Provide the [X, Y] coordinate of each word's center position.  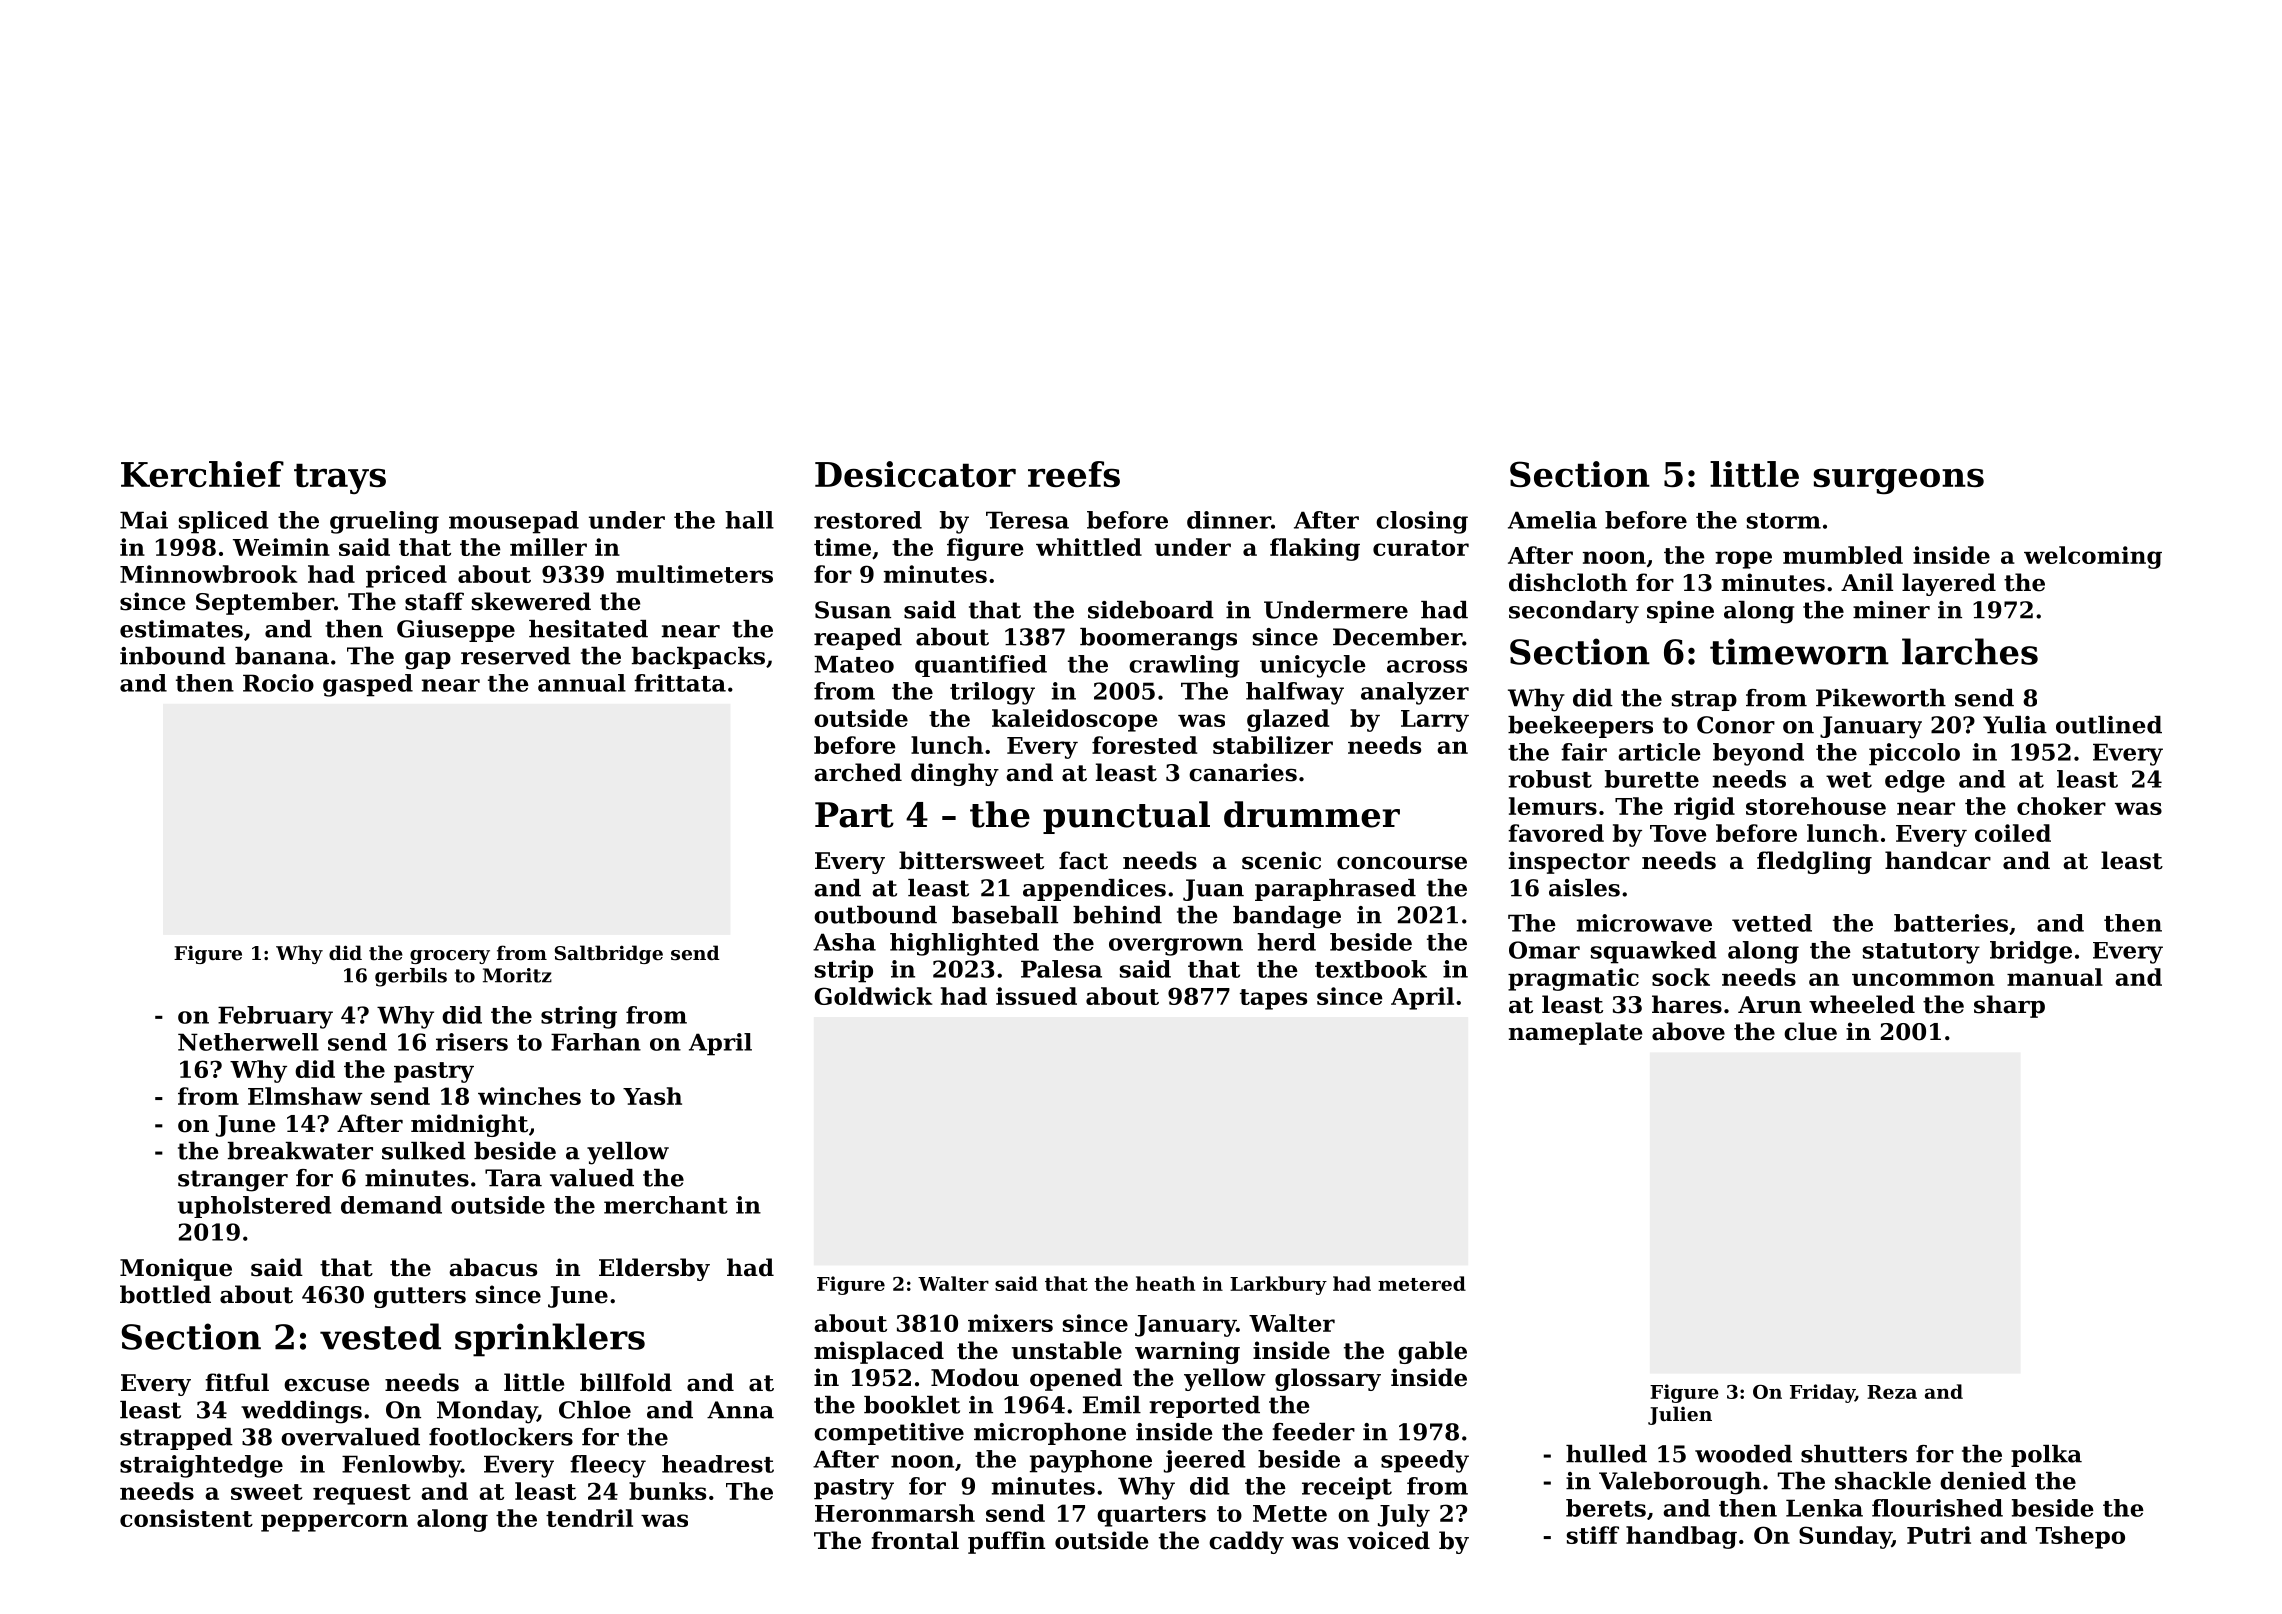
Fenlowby [401, 1466]
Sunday [1845, 1537]
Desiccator [915, 474]
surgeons [1898, 481]
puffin [1006, 1542]
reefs [1074, 474]
